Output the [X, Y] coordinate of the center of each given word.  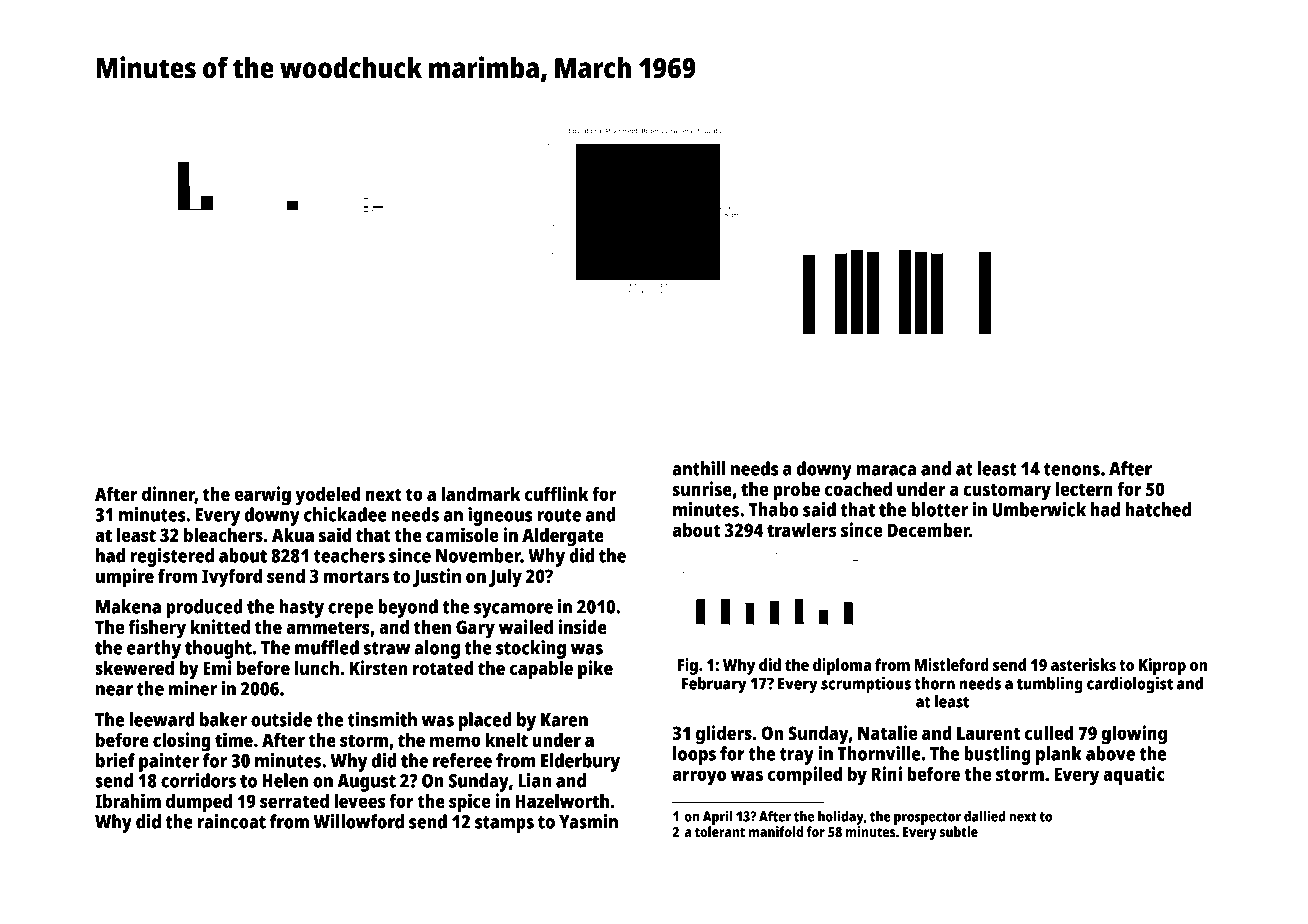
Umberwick [1039, 509]
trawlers [801, 529]
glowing [1134, 735]
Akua [293, 534]
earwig [262, 496]
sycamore [513, 610]
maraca [886, 470]
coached [858, 488]
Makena [128, 606]
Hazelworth [562, 800]
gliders [724, 735]
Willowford [358, 821]
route [559, 515]
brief [115, 760]
